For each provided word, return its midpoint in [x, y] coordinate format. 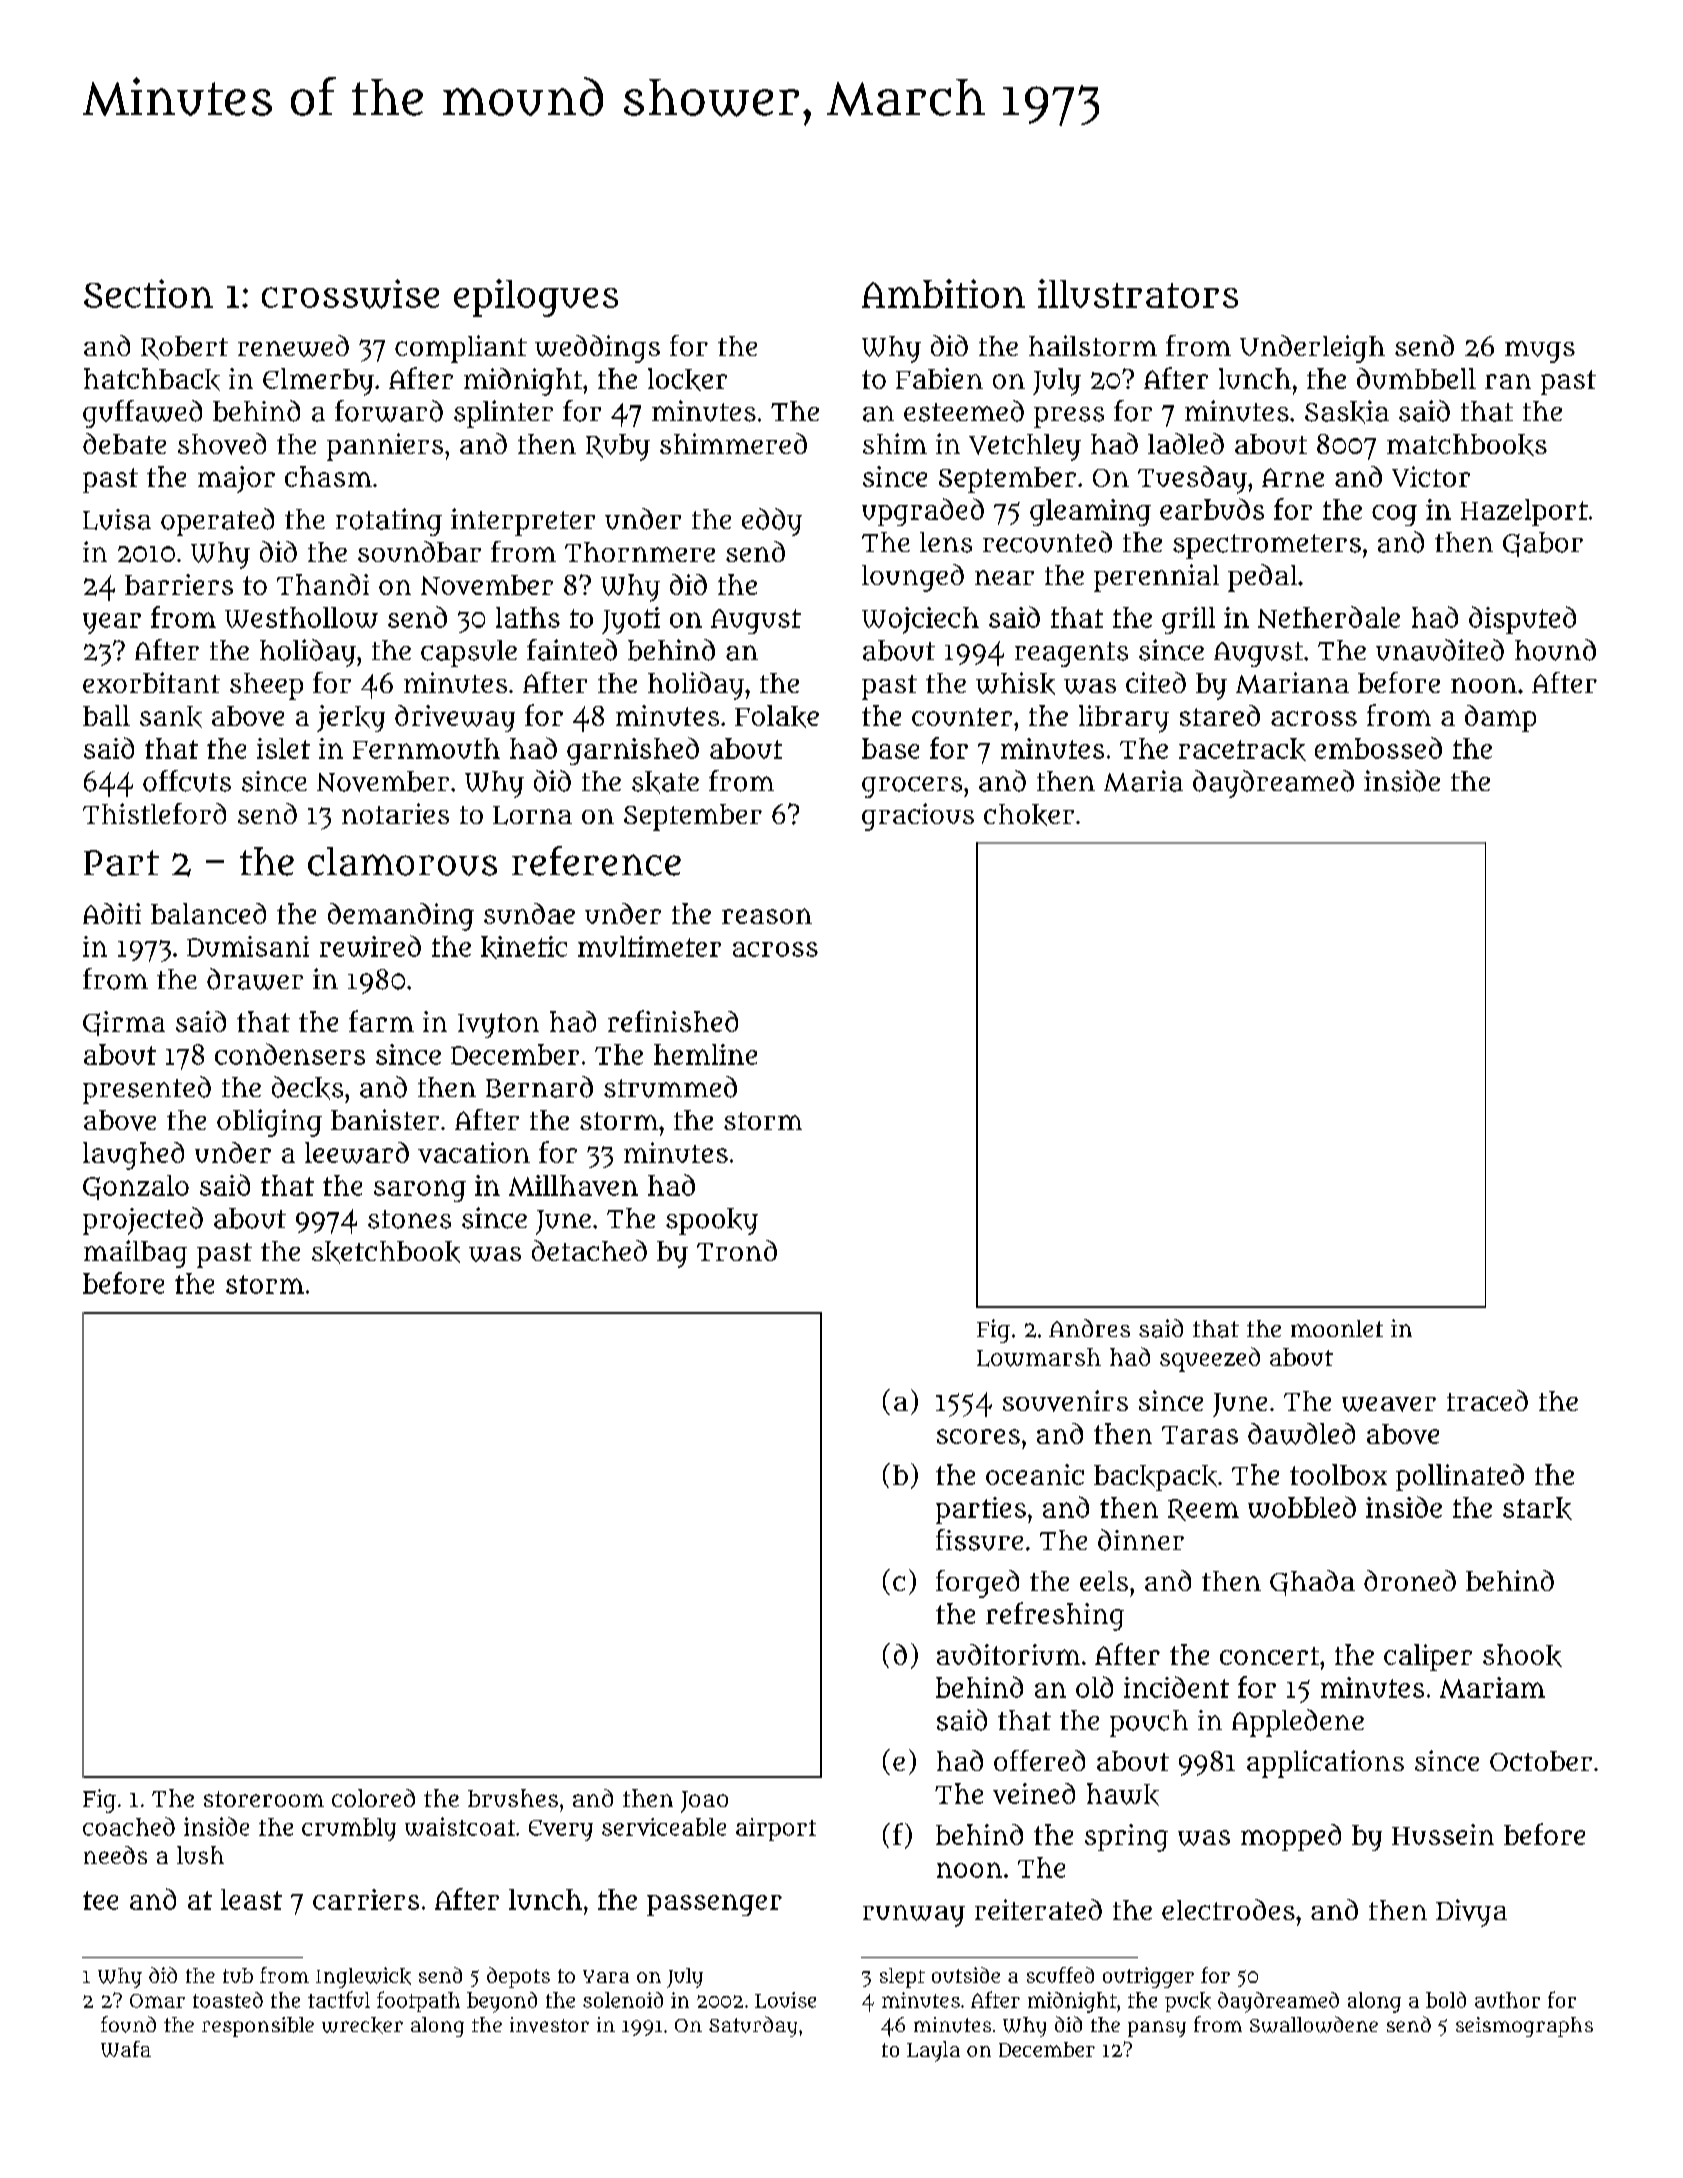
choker [1029, 815]
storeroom [264, 1799]
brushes [513, 1798]
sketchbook [386, 1252]
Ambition [943, 293]
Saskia [1347, 412]
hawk [1123, 1794]
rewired [370, 946]
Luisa [117, 519]
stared [1220, 715]
